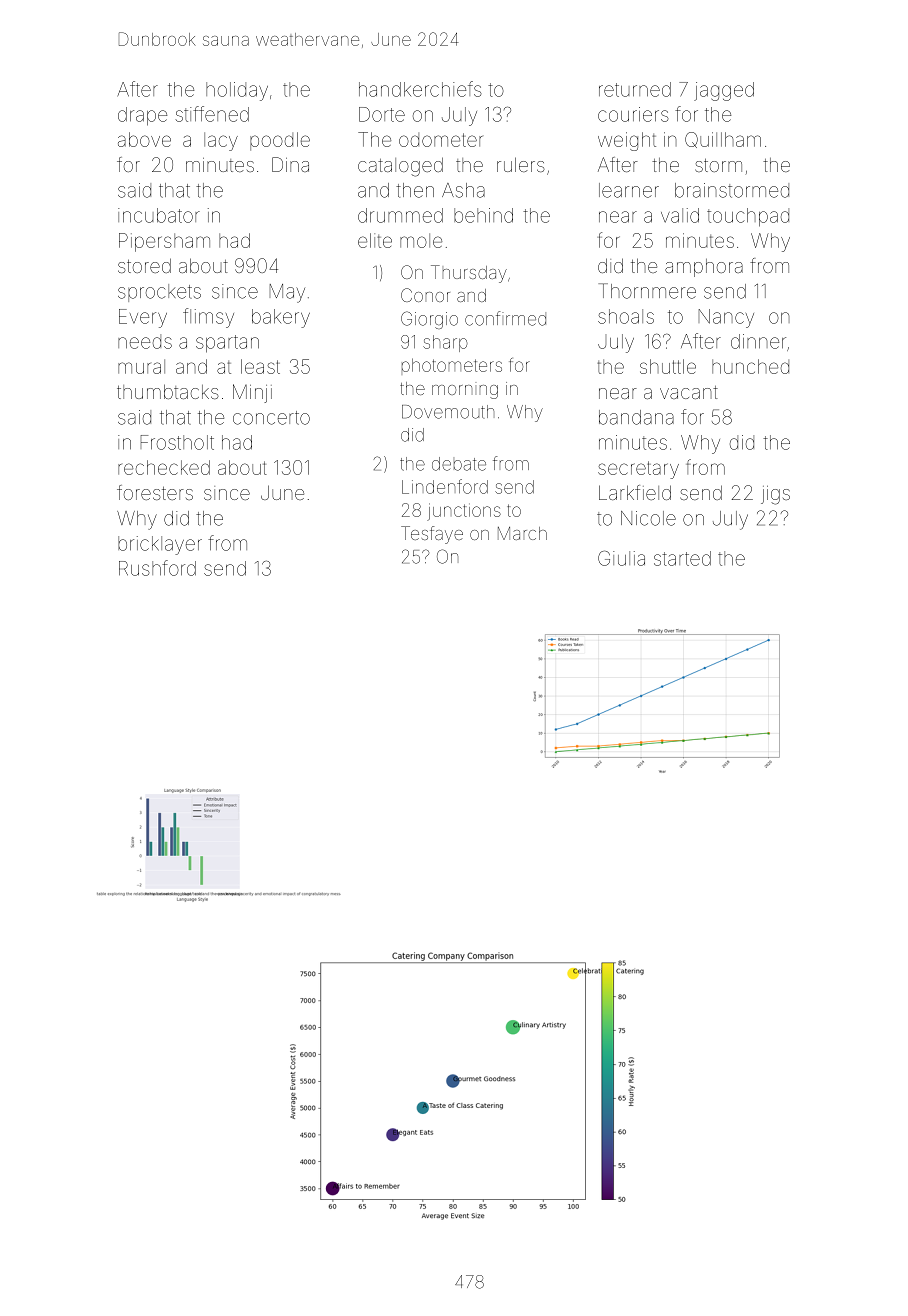  I want to click on learner, so click(629, 190).
